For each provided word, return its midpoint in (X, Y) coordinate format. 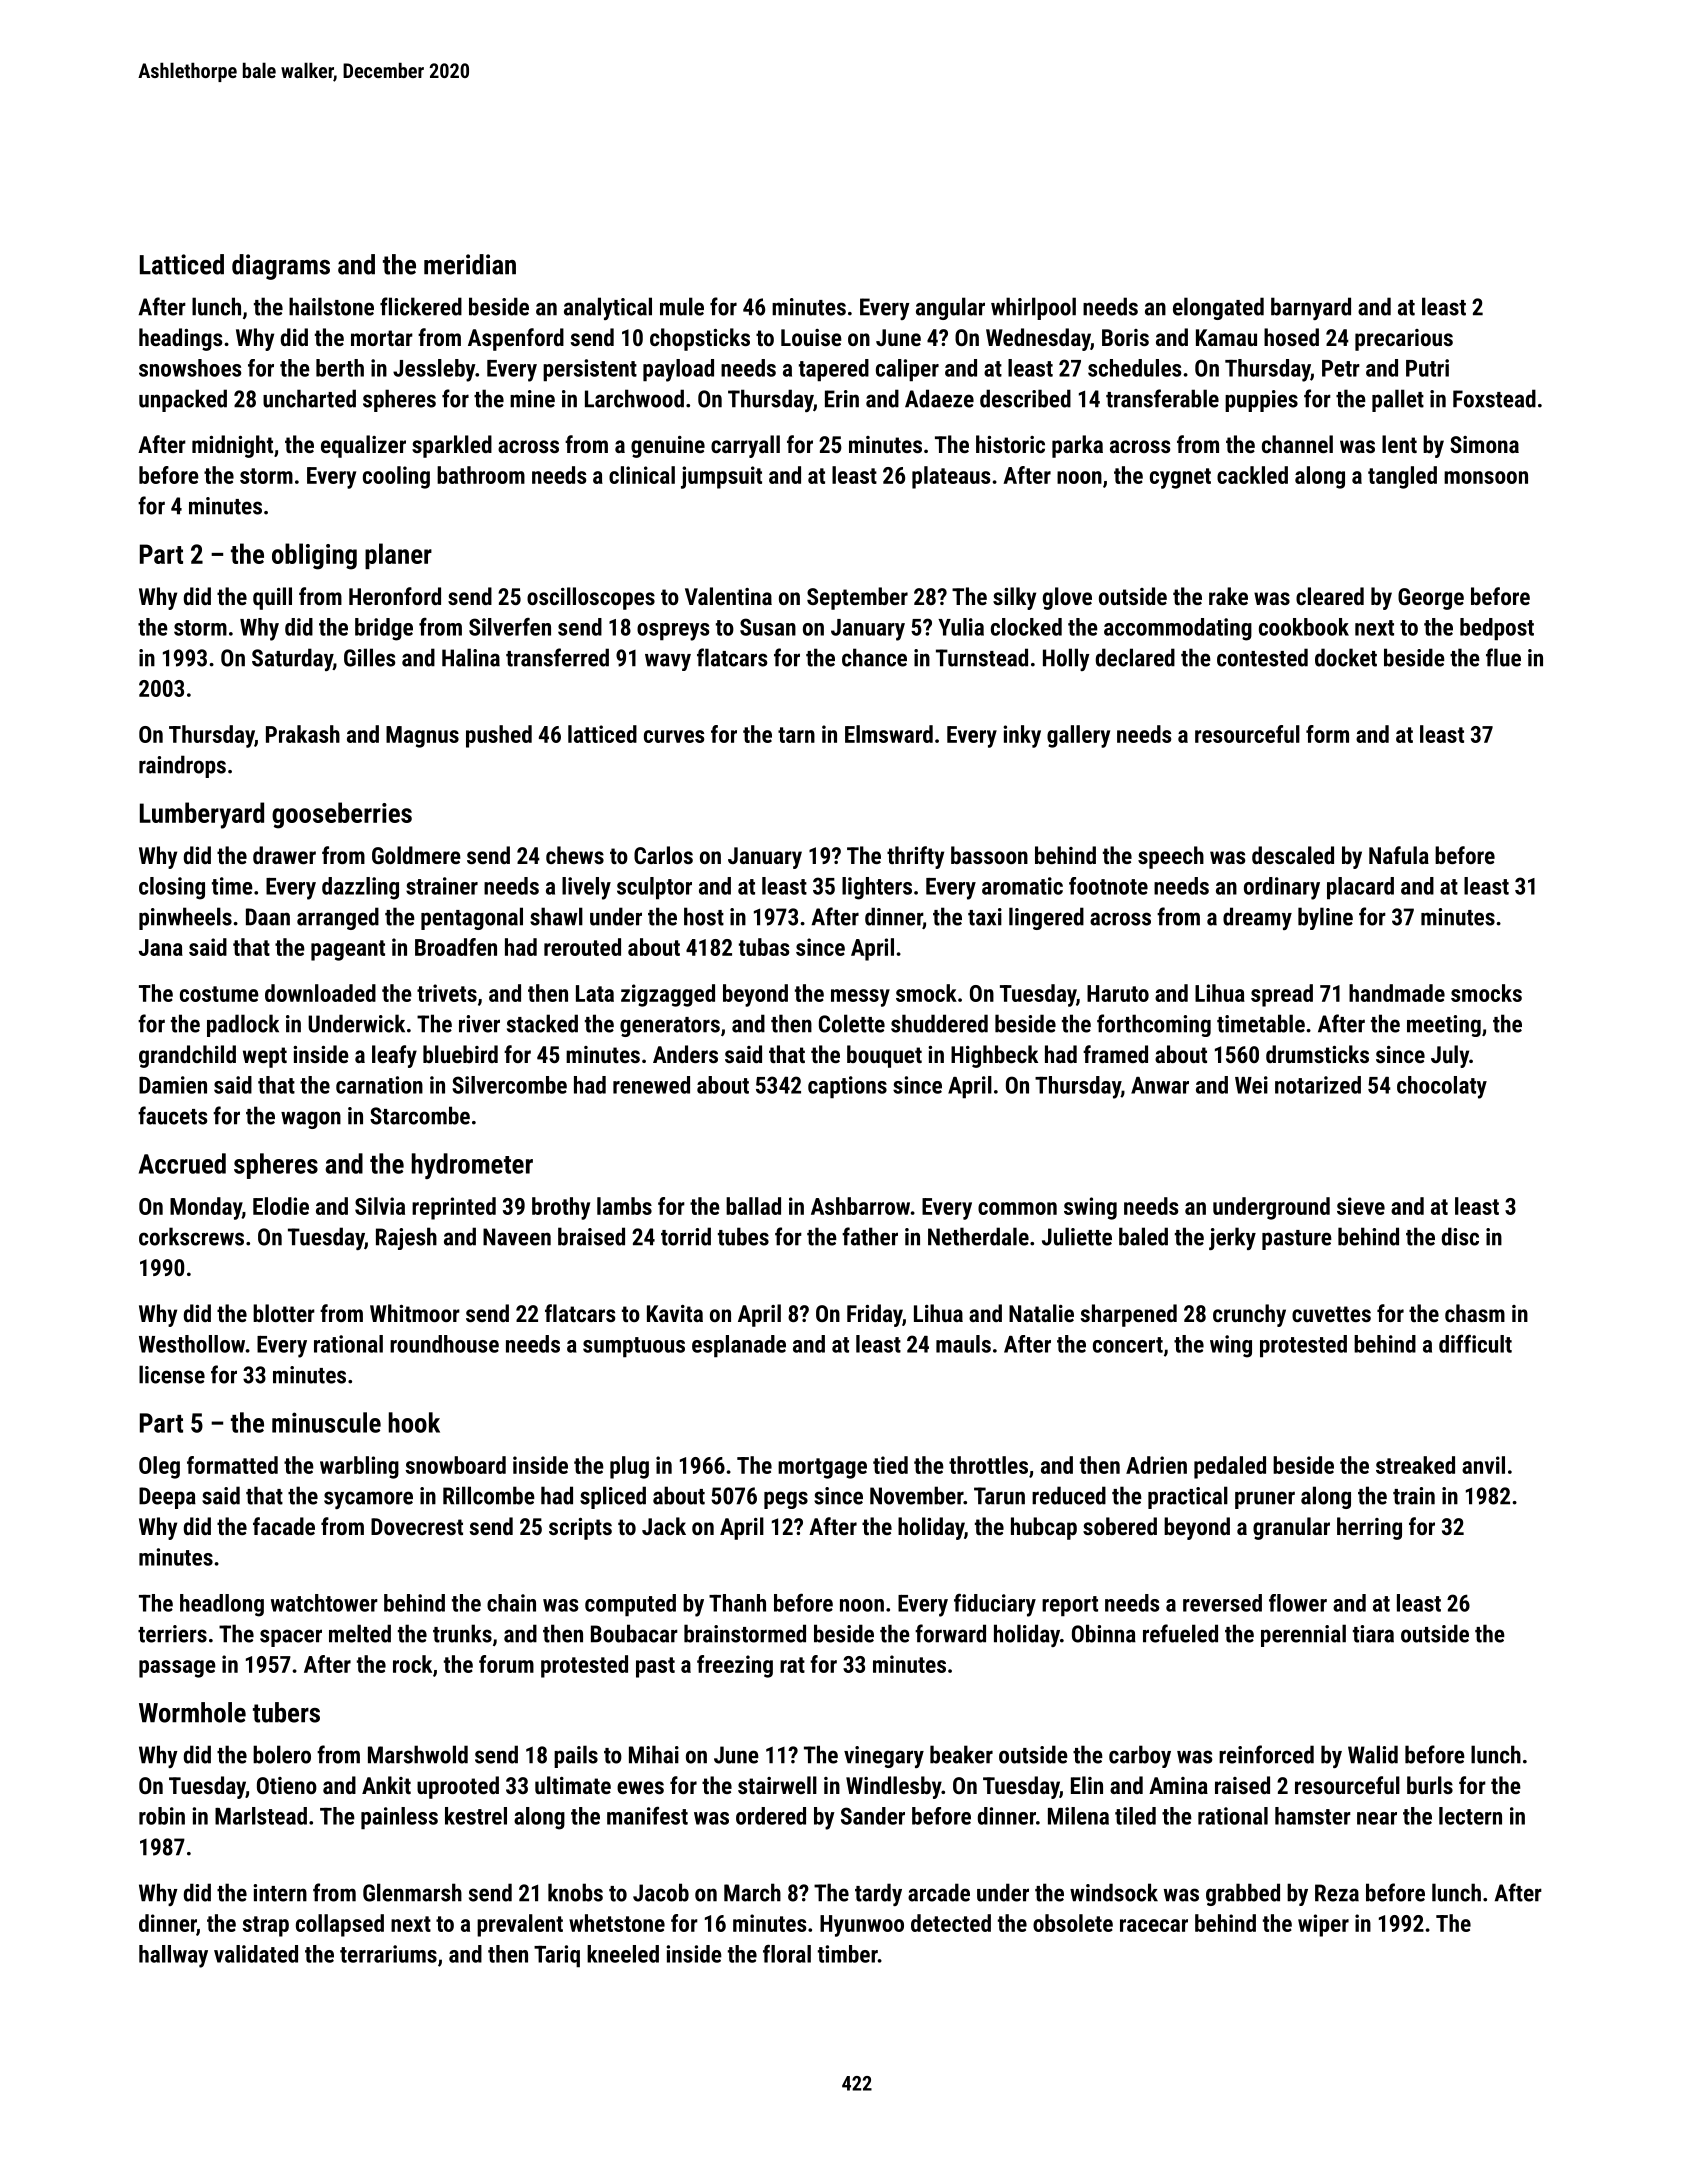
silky (1014, 598)
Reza (1337, 1893)
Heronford (395, 596)
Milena (1078, 1816)
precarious (1404, 340)
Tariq (557, 1956)
